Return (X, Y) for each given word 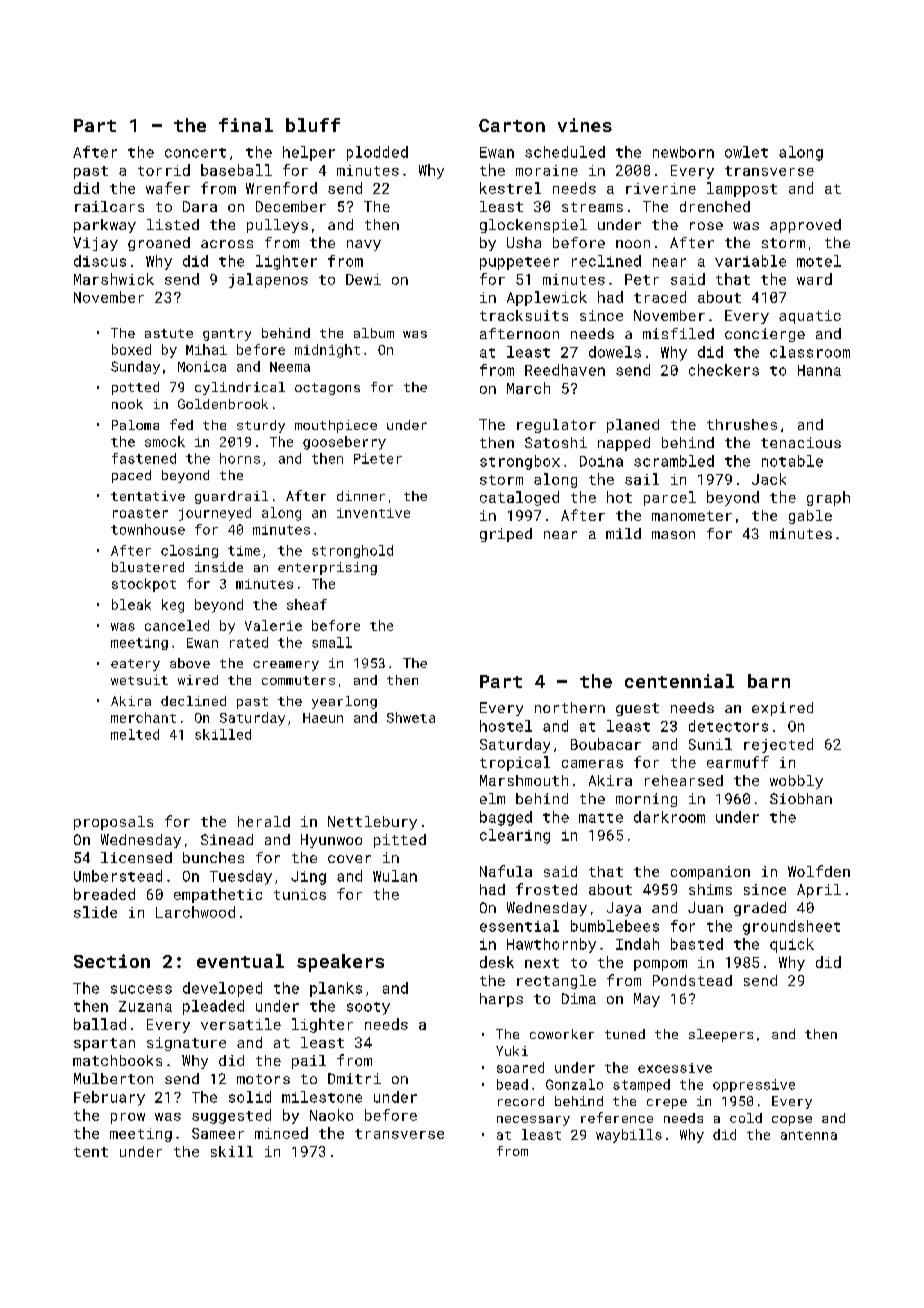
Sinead (227, 839)
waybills (629, 1136)
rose (706, 226)
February (109, 1098)
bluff (313, 125)
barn (769, 681)
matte (601, 818)
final (246, 125)
